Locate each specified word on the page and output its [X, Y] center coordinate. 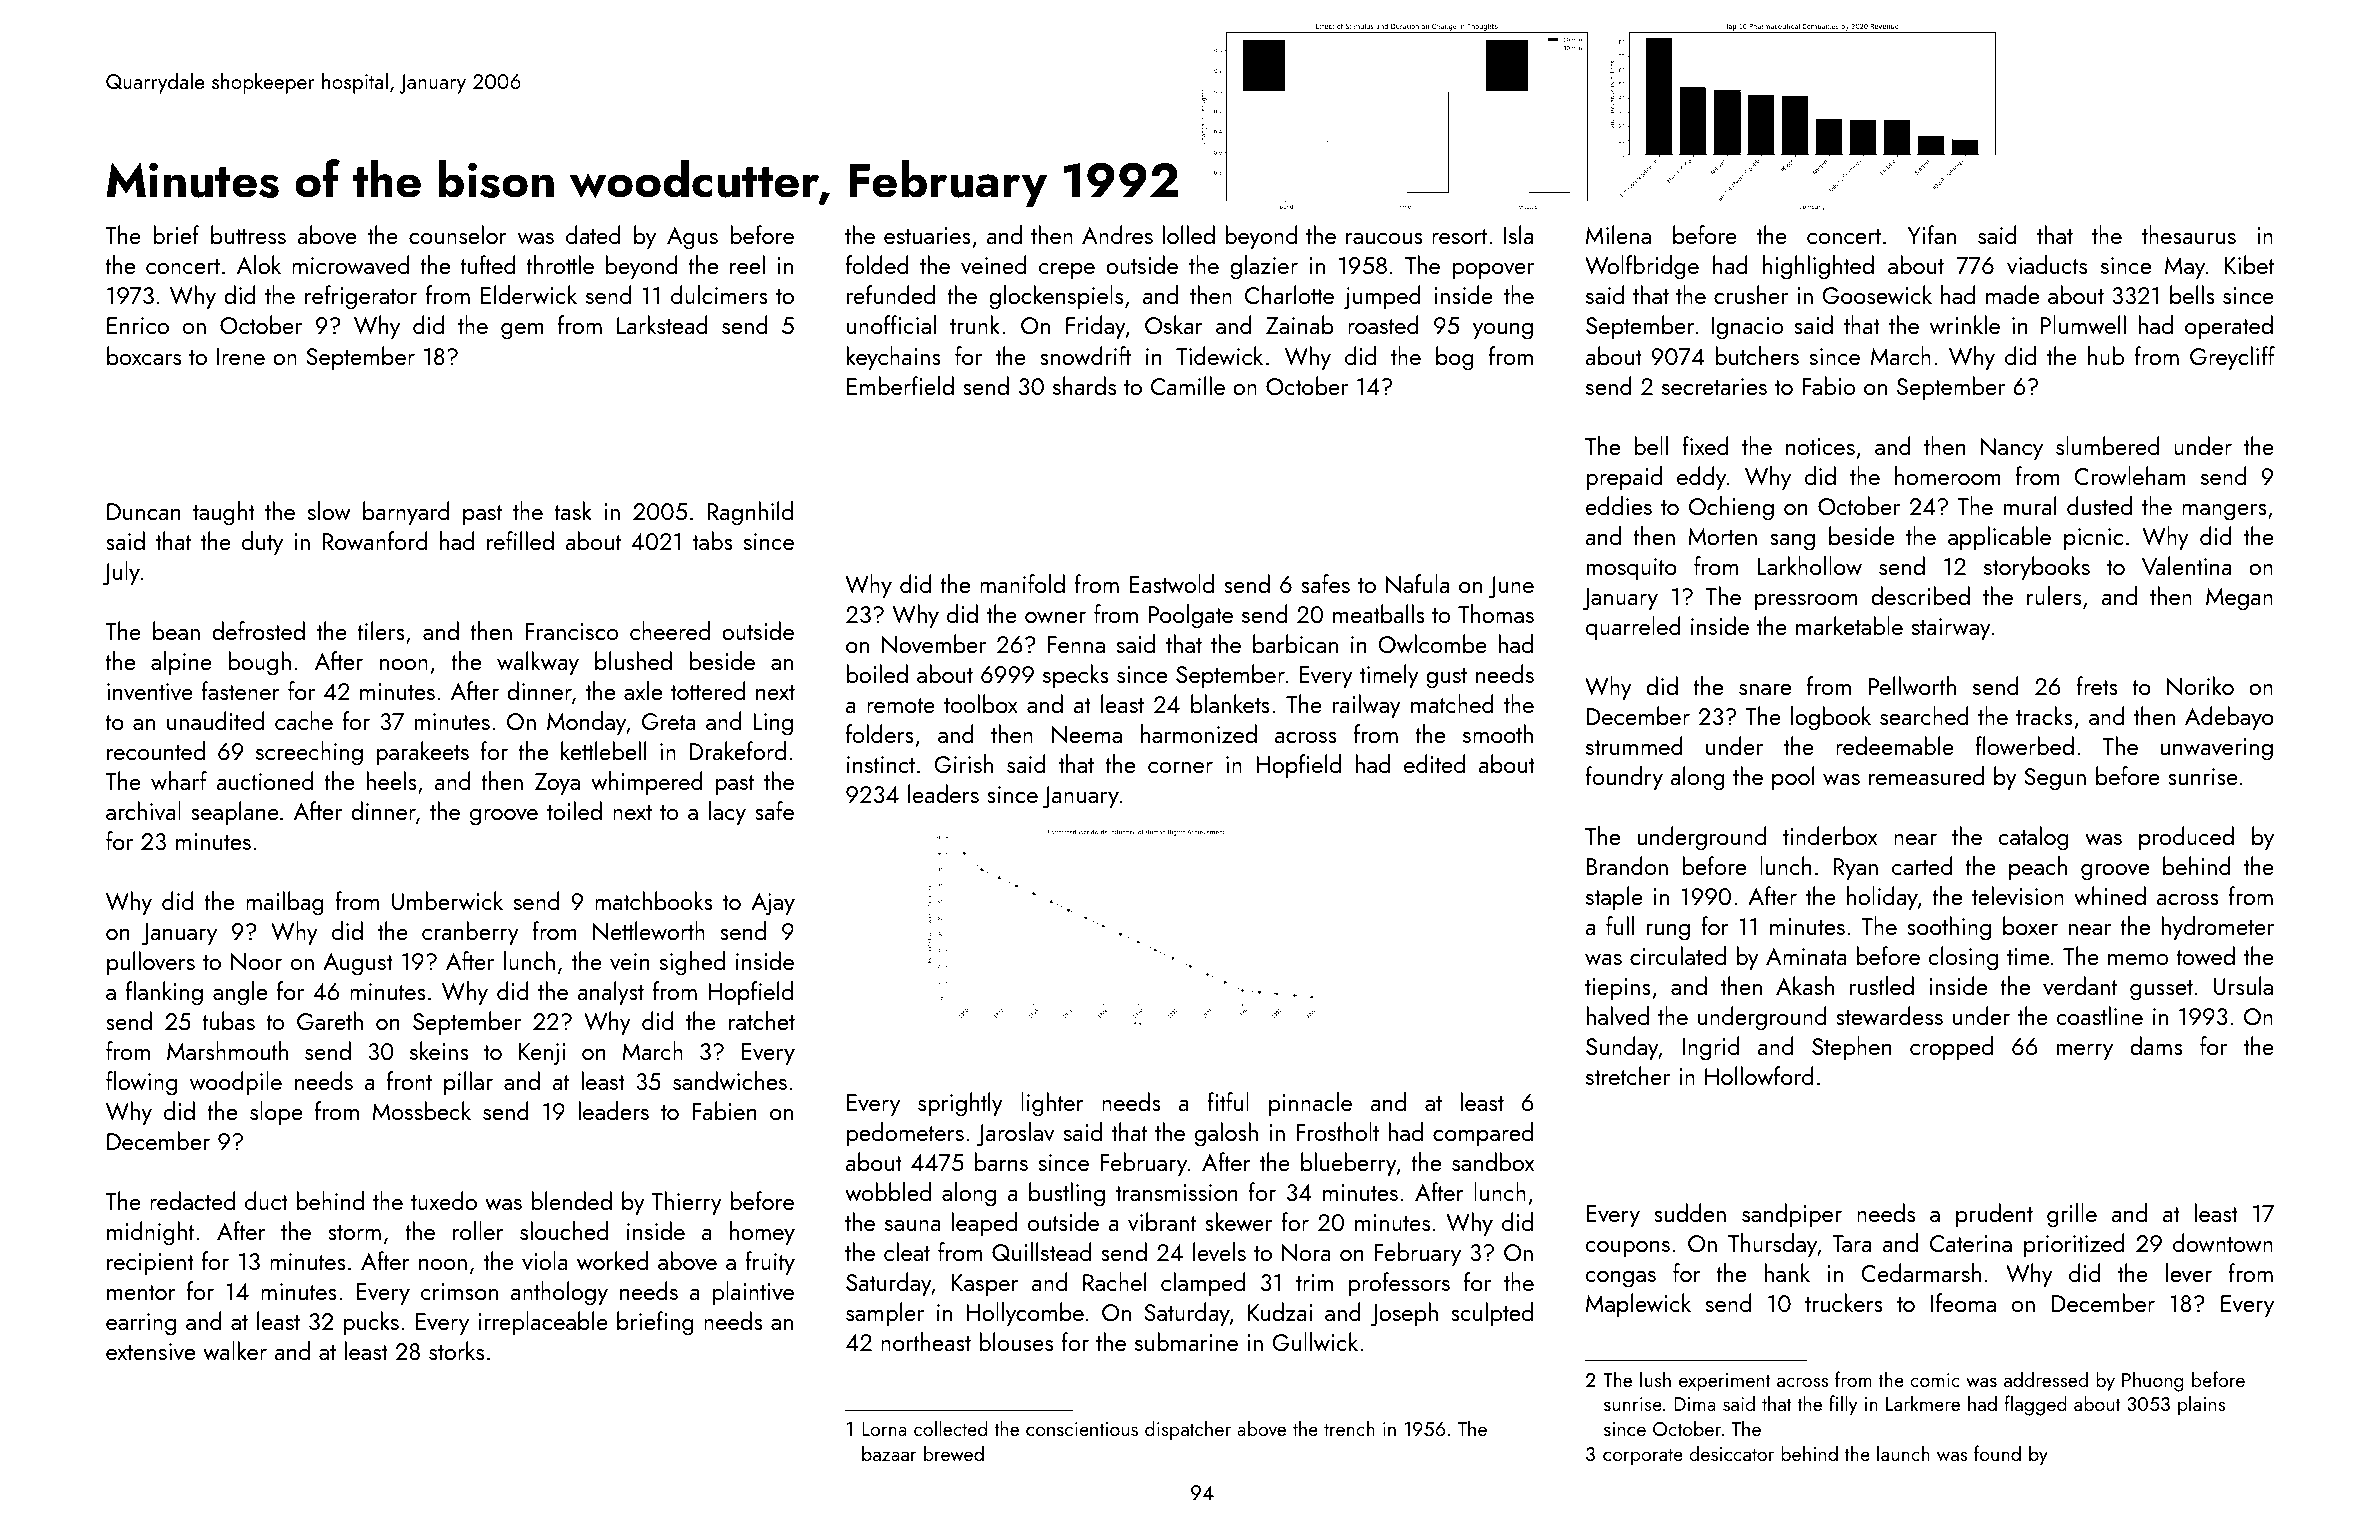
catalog [2033, 838]
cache [304, 720]
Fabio [1828, 385]
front [409, 1080]
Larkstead [662, 324]
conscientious [1082, 1429]
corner [1180, 767]
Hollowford [1759, 1076]
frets [2097, 685]
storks [456, 1350]
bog [1455, 358]
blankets [1230, 703]
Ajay [773, 904]
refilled [520, 540]
